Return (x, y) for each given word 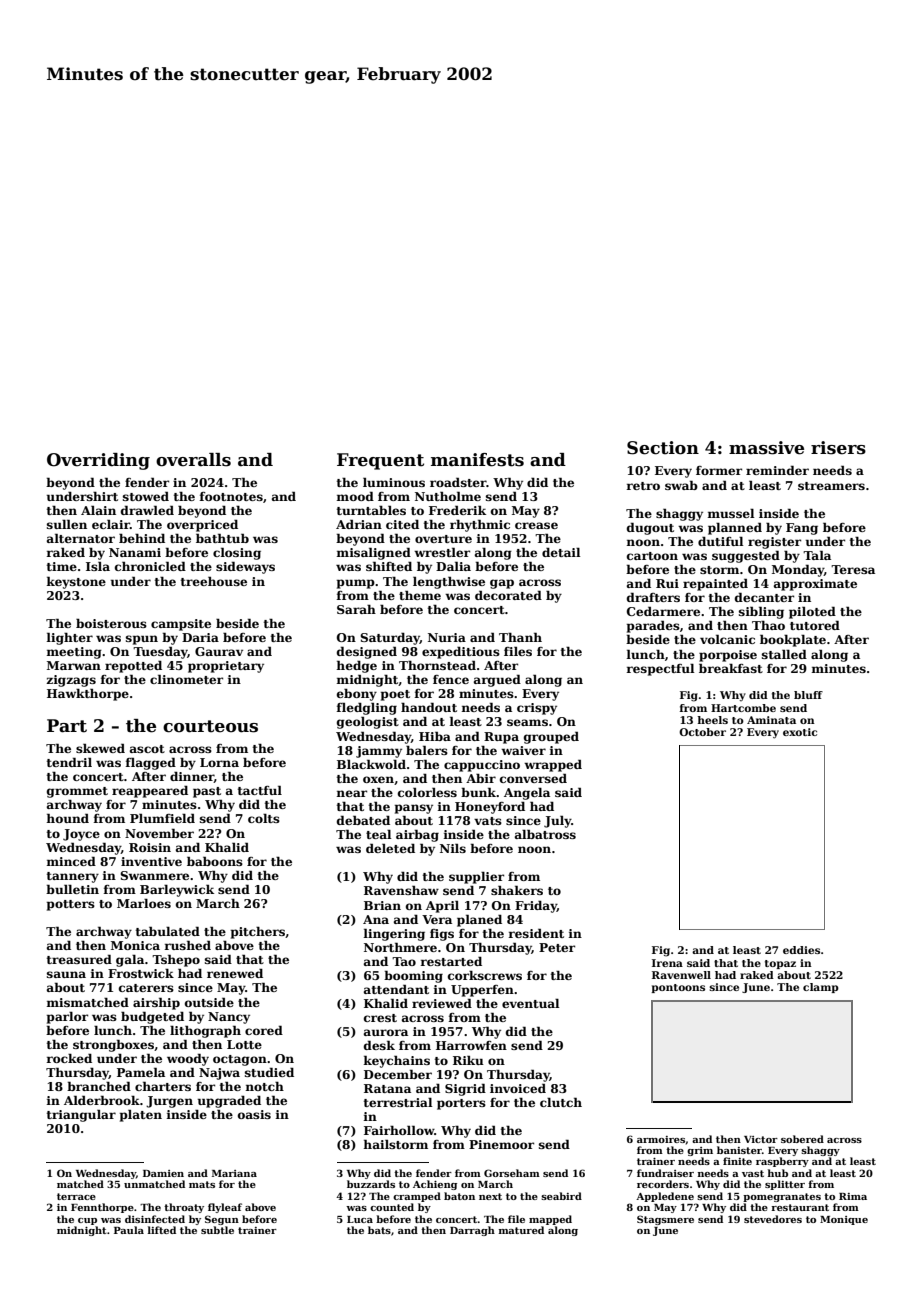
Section (663, 448)
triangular (81, 1115)
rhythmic (480, 525)
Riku (468, 1060)
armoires (661, 1139)
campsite (181, 625)
